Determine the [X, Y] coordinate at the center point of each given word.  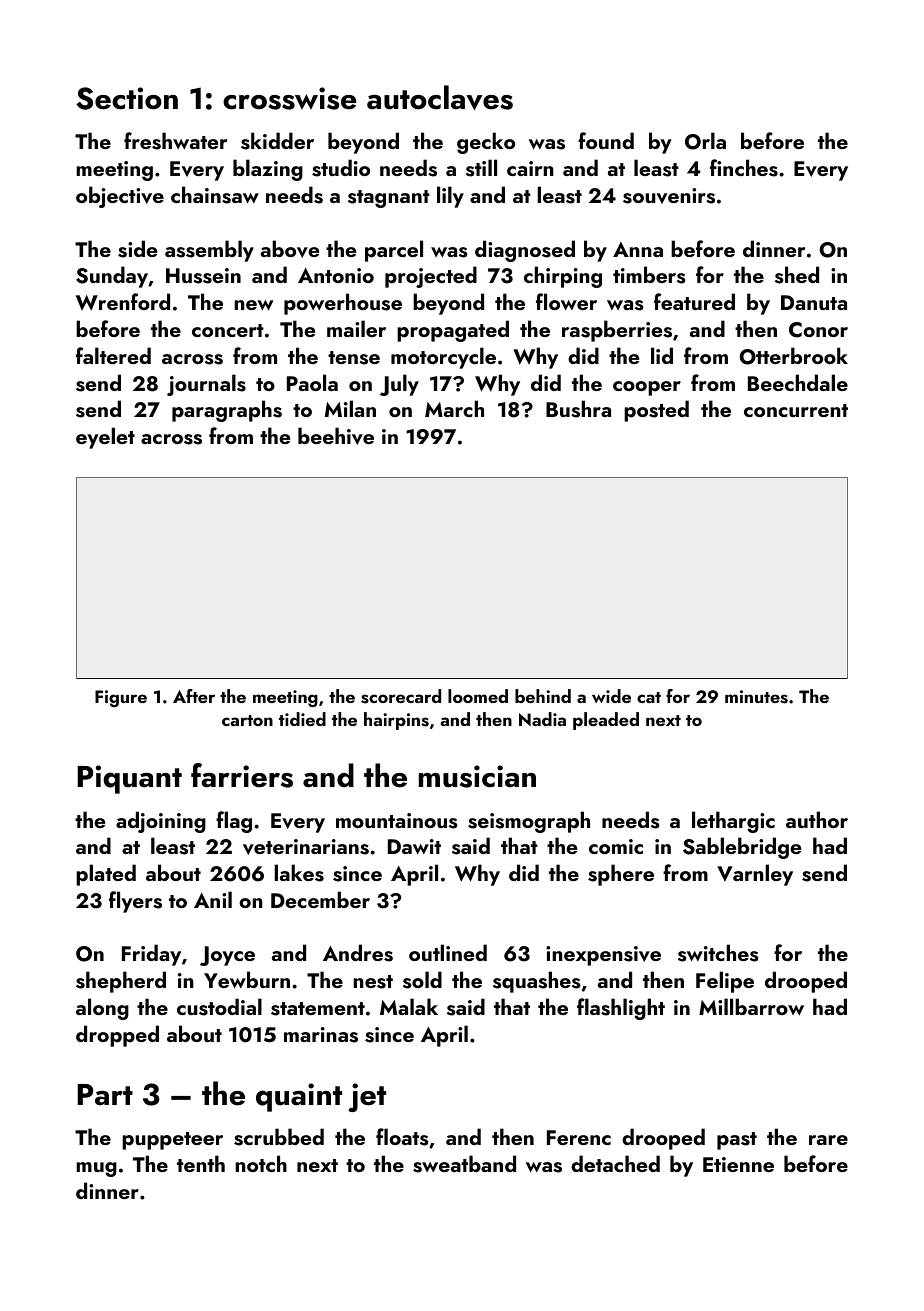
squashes [537, 982]
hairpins [396, 721]
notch [261, 1163]
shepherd [121, 982]
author [817, 819]
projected [431, 277]
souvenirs [669, 196]
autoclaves [440, 97]
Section [127, 98]
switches [718, 953]
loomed [478, 696]
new [254, 305]
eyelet [105, 438]
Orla [705, 141]
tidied [302, 719]
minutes [756, 697]
